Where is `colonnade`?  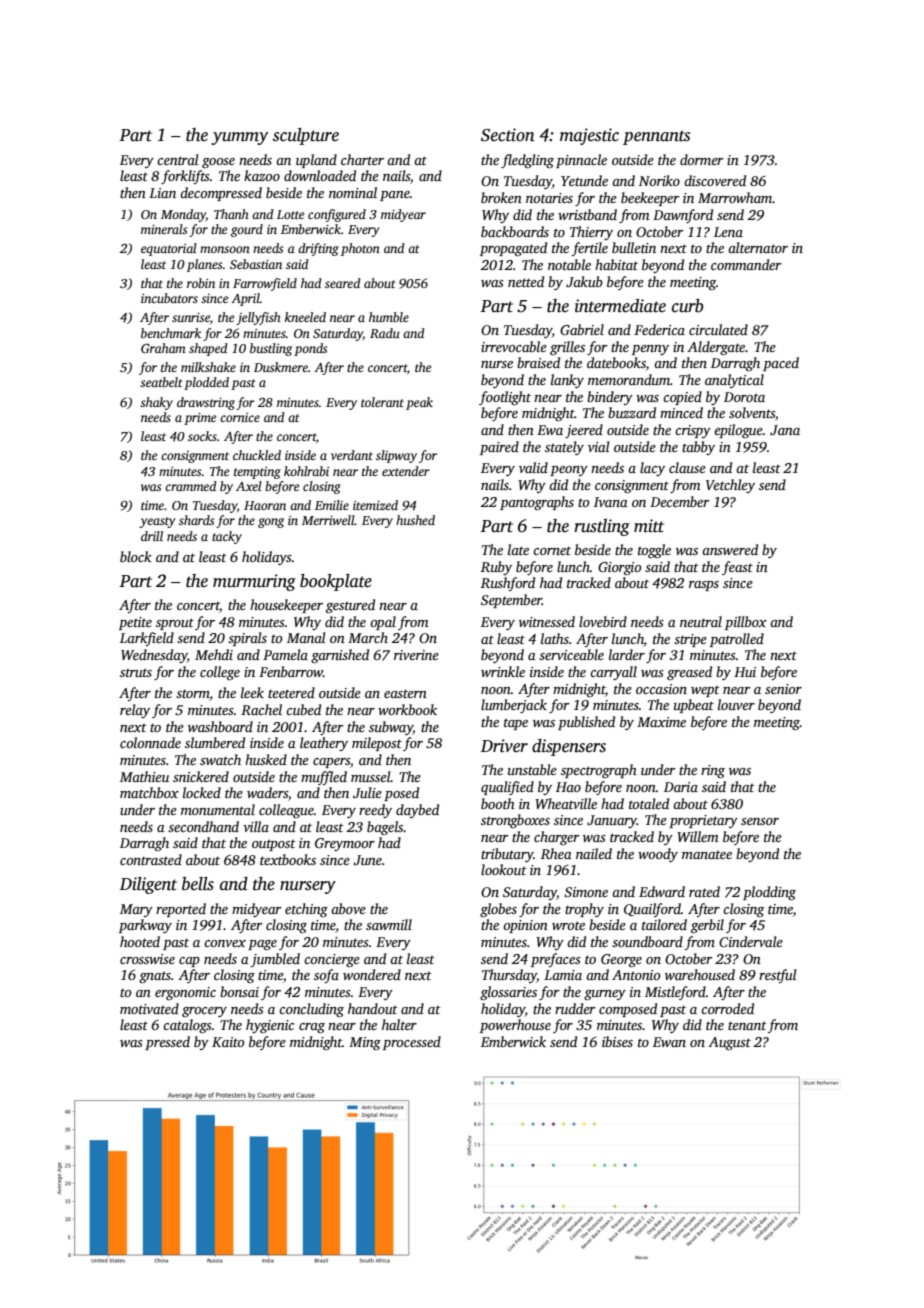 colonnade is located at coordinates (150, 742).
